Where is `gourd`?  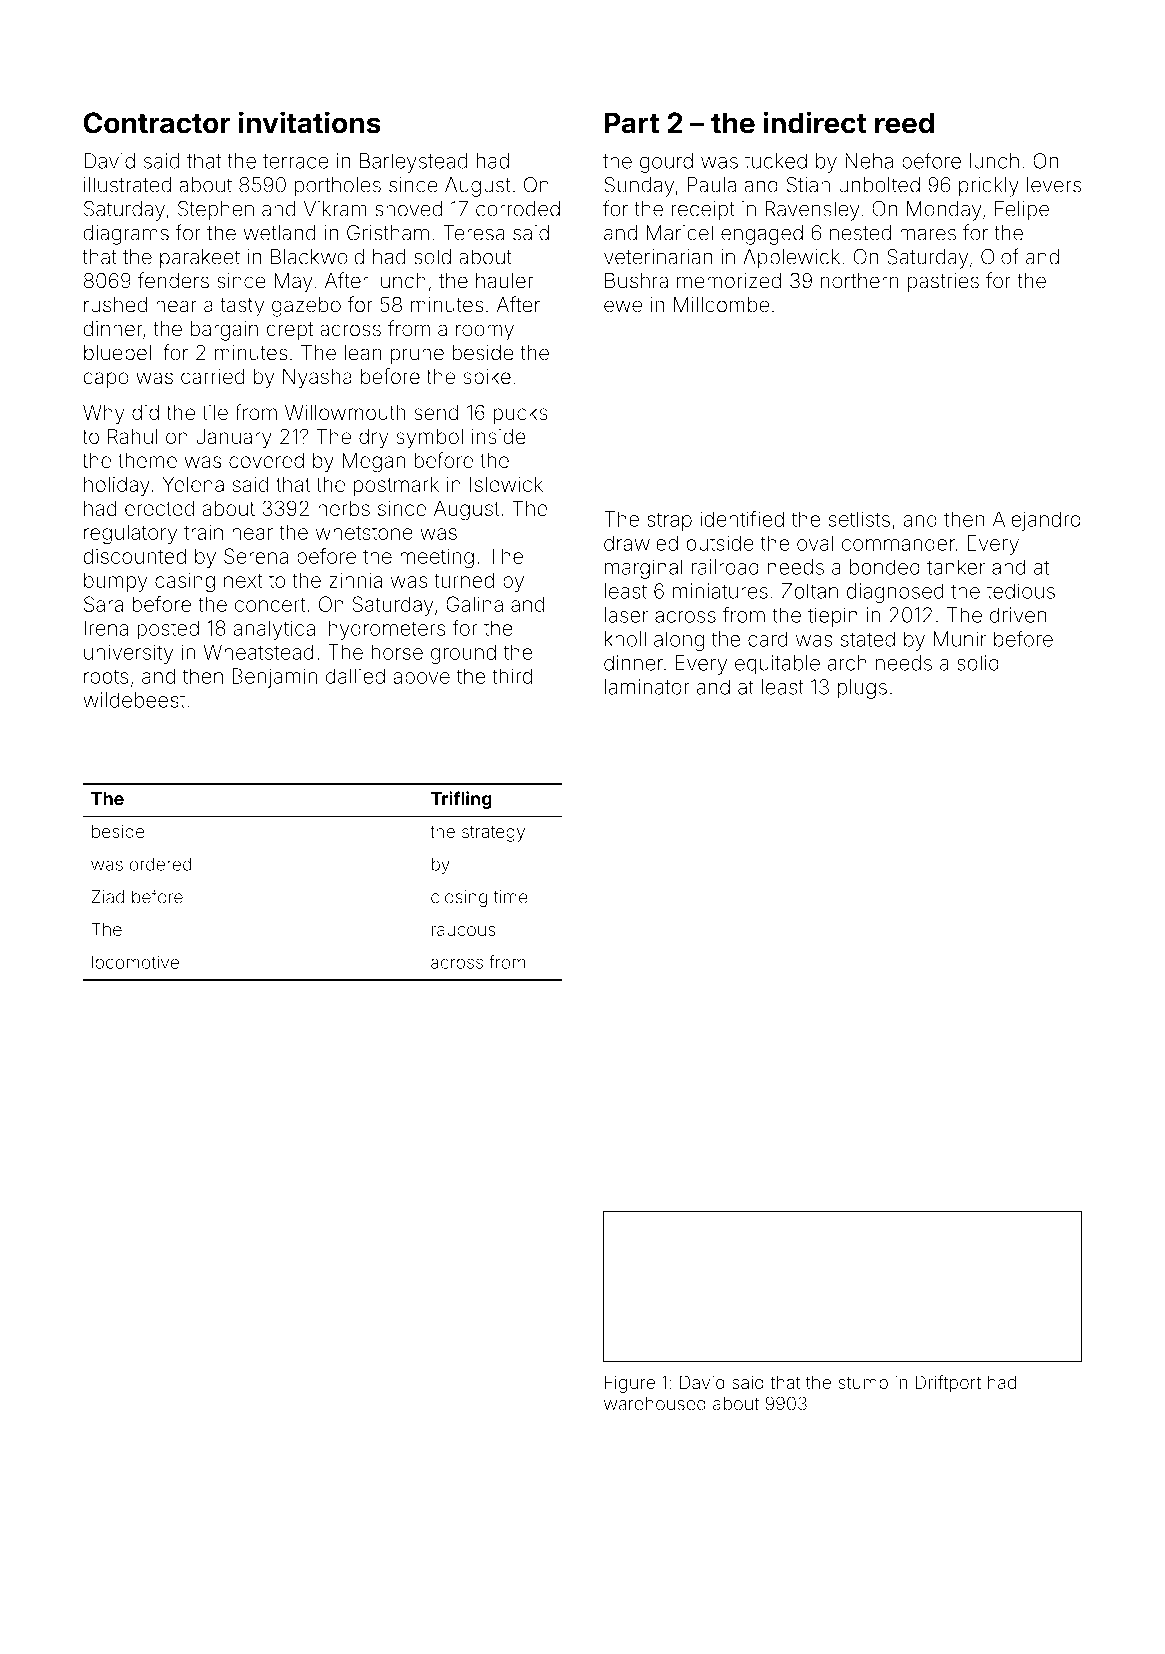
gourd is located at coordinates (666, 163).
